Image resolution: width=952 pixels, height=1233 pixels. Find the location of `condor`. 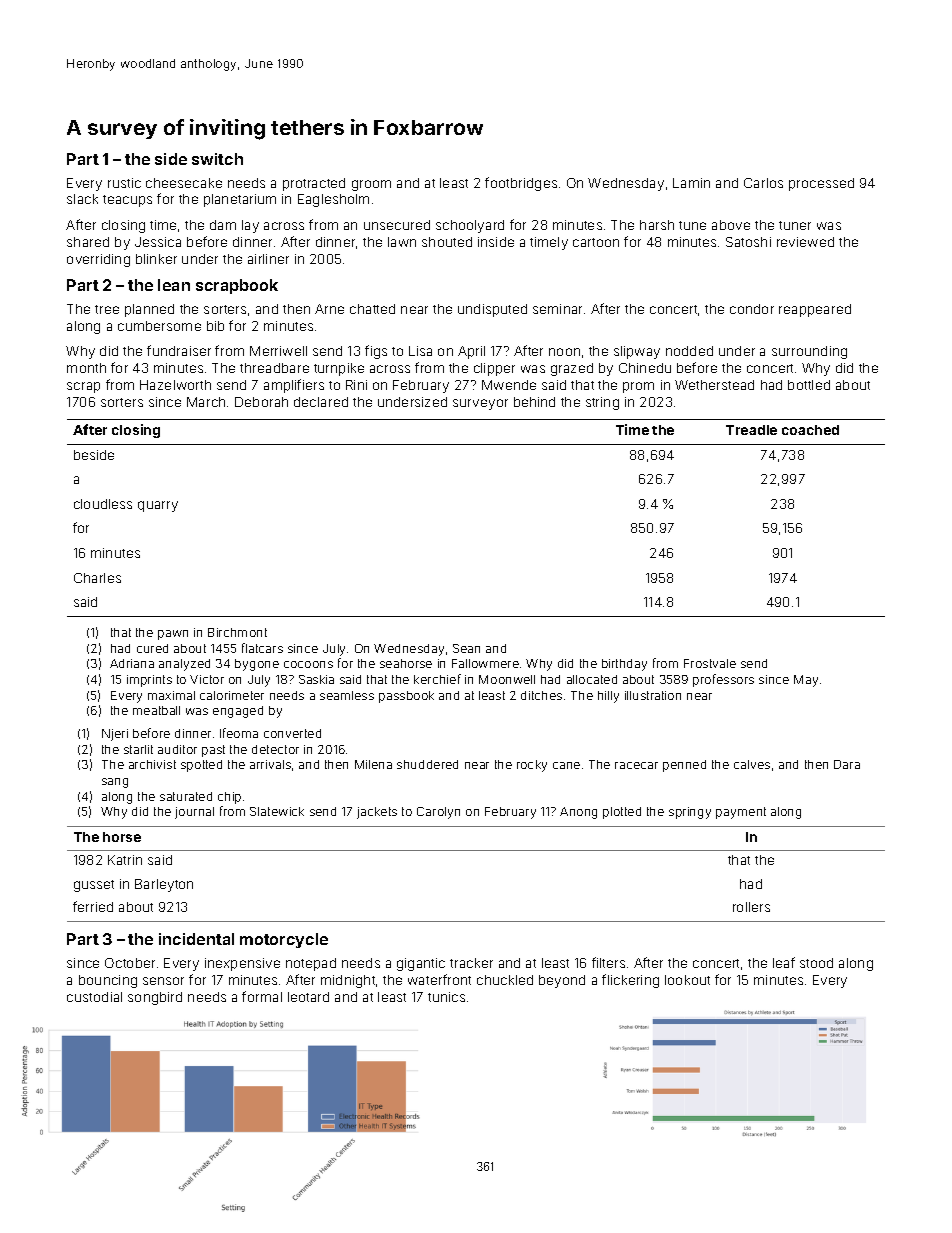

condor is located at coordinates (752, 309).
